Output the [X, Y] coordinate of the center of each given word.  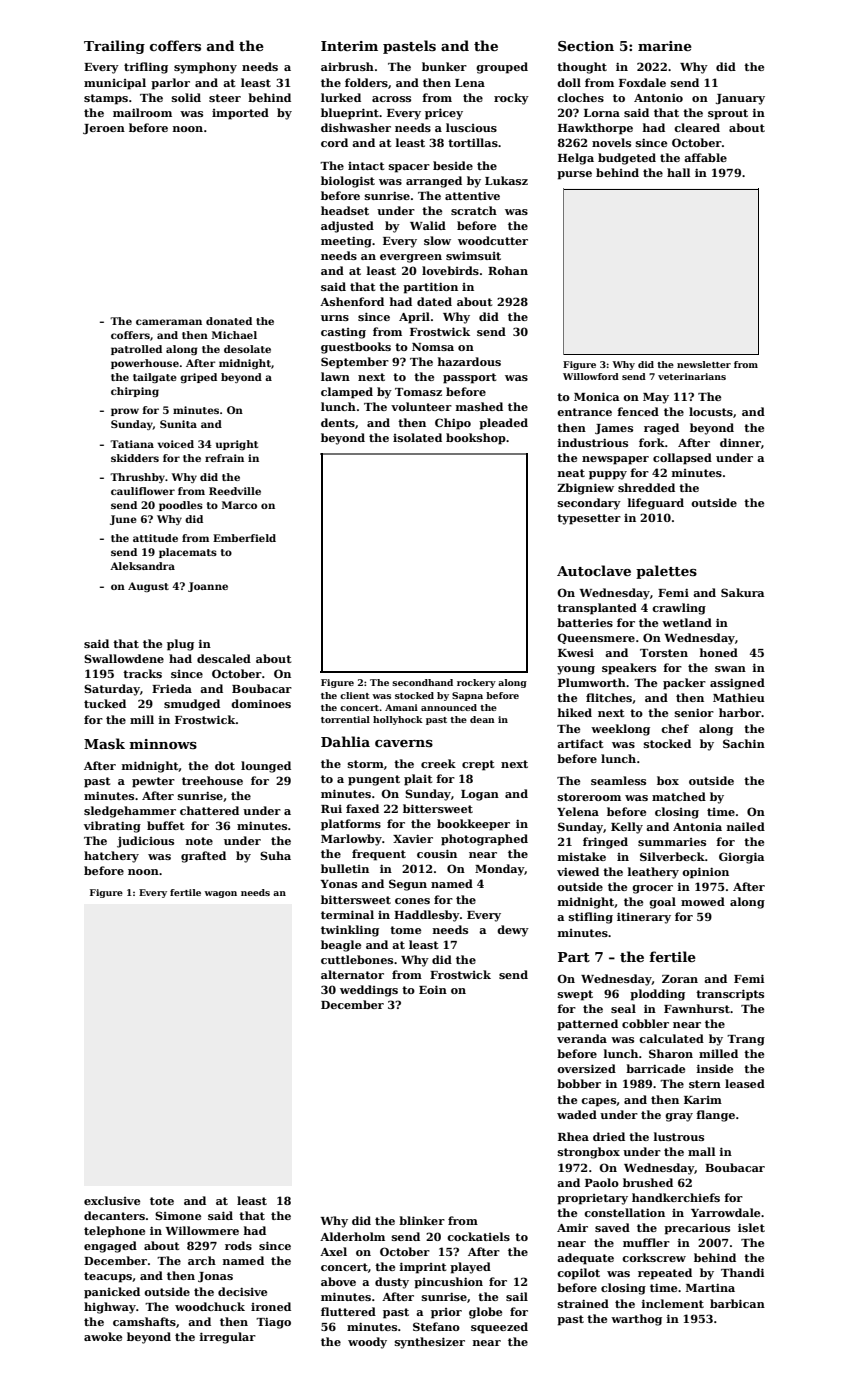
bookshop [476, 439]
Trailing [114, 47]
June [123, 520]
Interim [349, 46]
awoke [103, 1336]
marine [665, 46]
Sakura [742, 592]
